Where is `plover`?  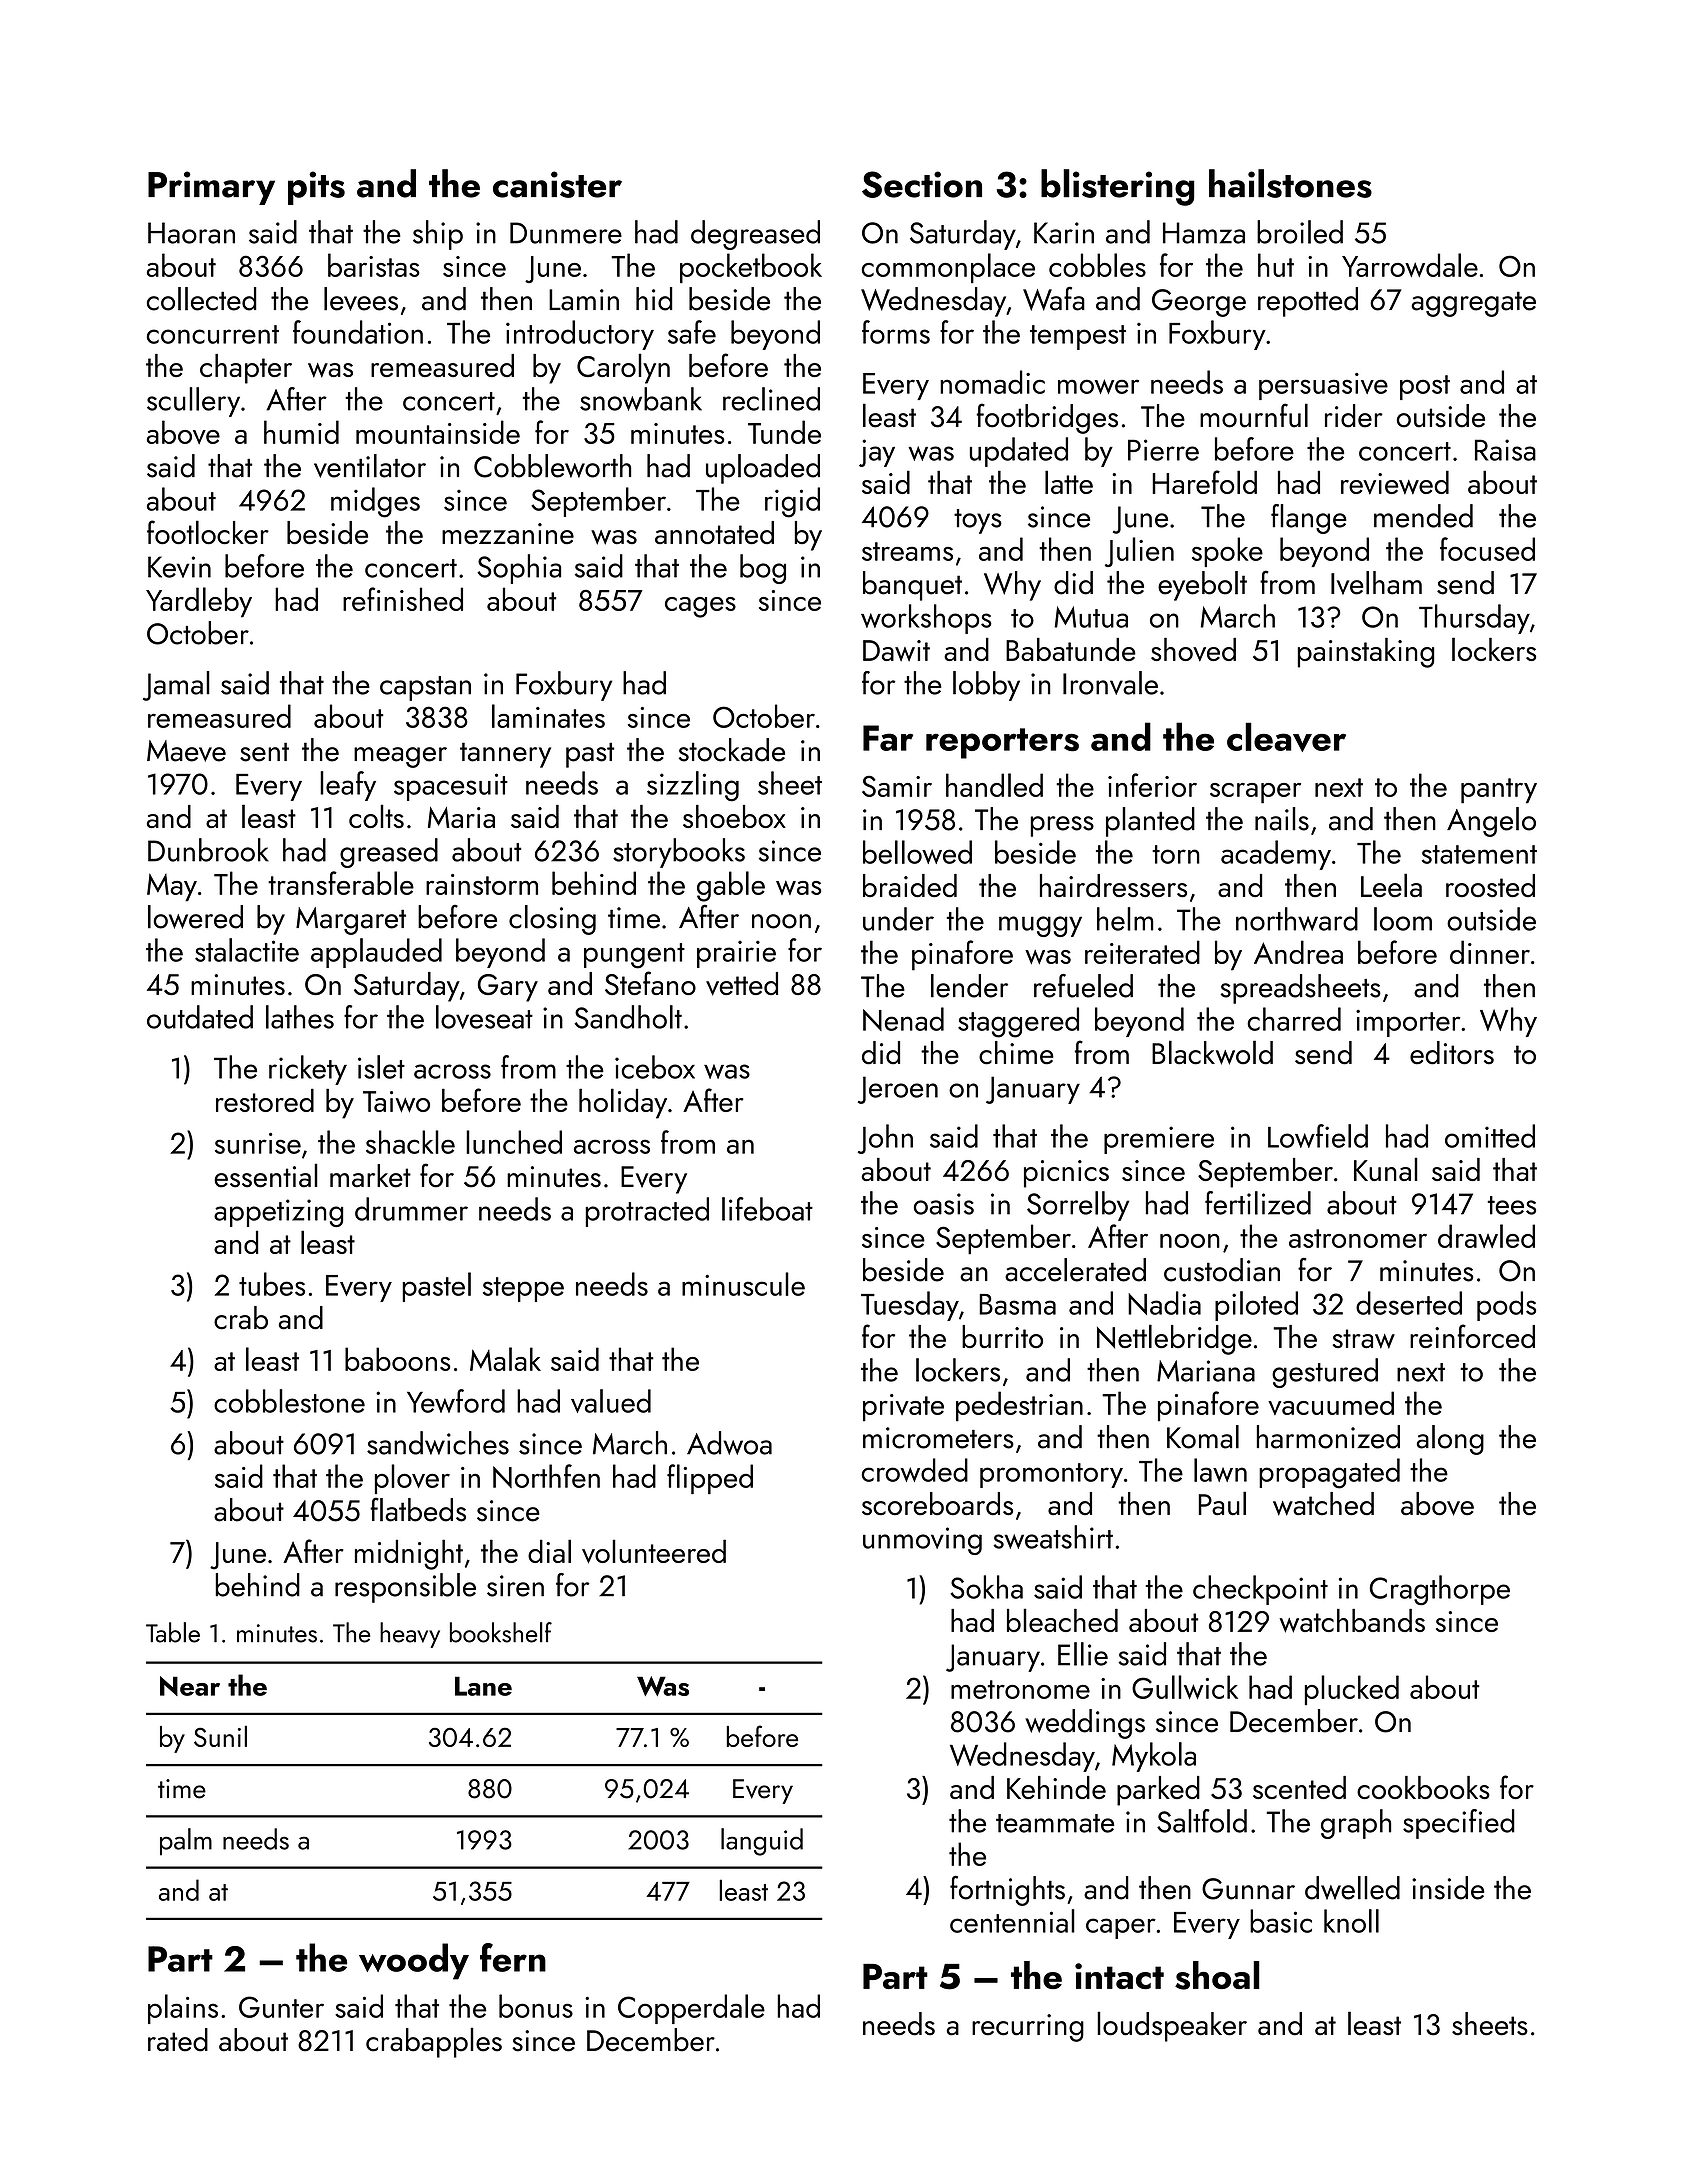 plover is located at coordinates (412, 1479).
